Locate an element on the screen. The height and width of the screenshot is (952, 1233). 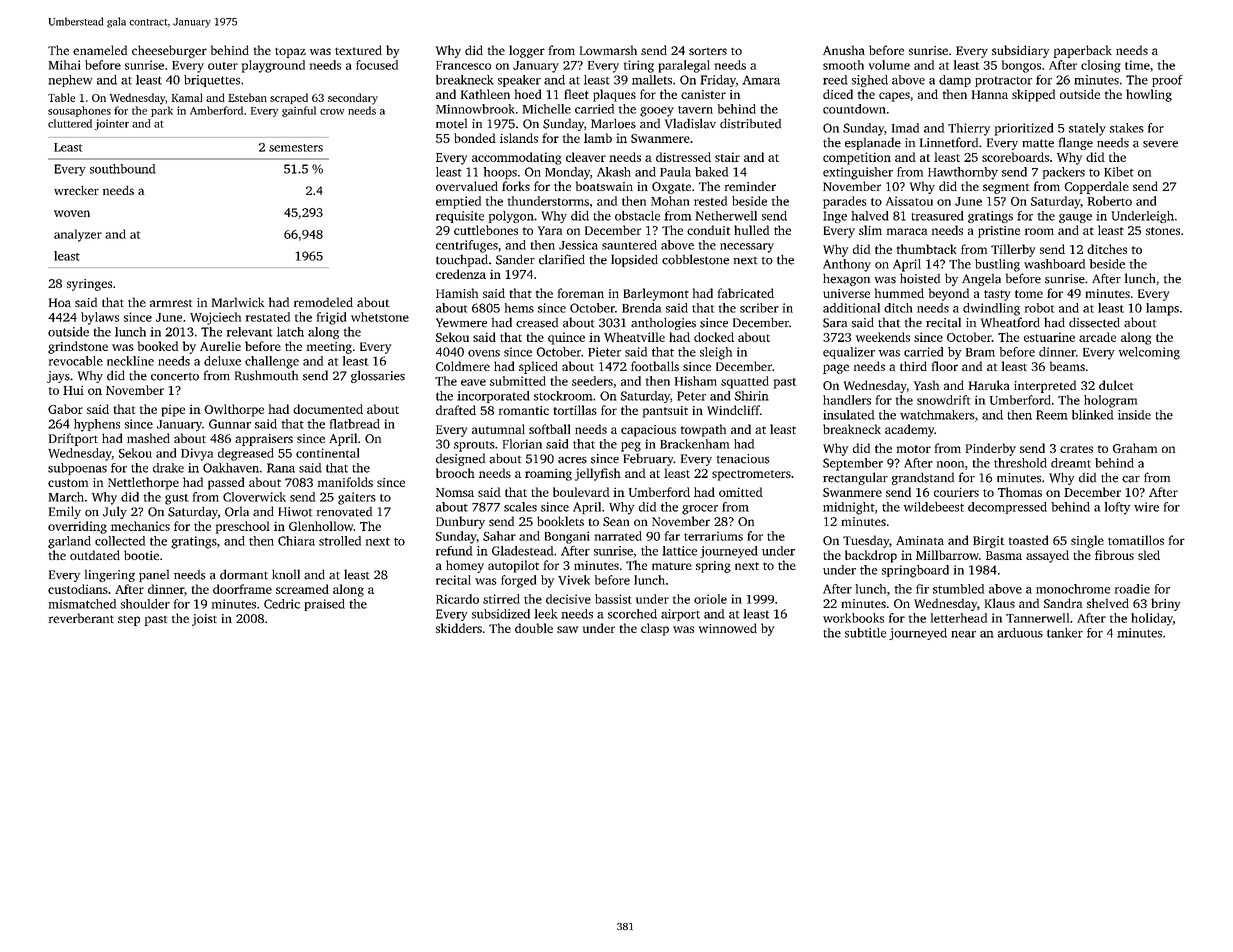
washboard is located at coordinates (1054, 264).
